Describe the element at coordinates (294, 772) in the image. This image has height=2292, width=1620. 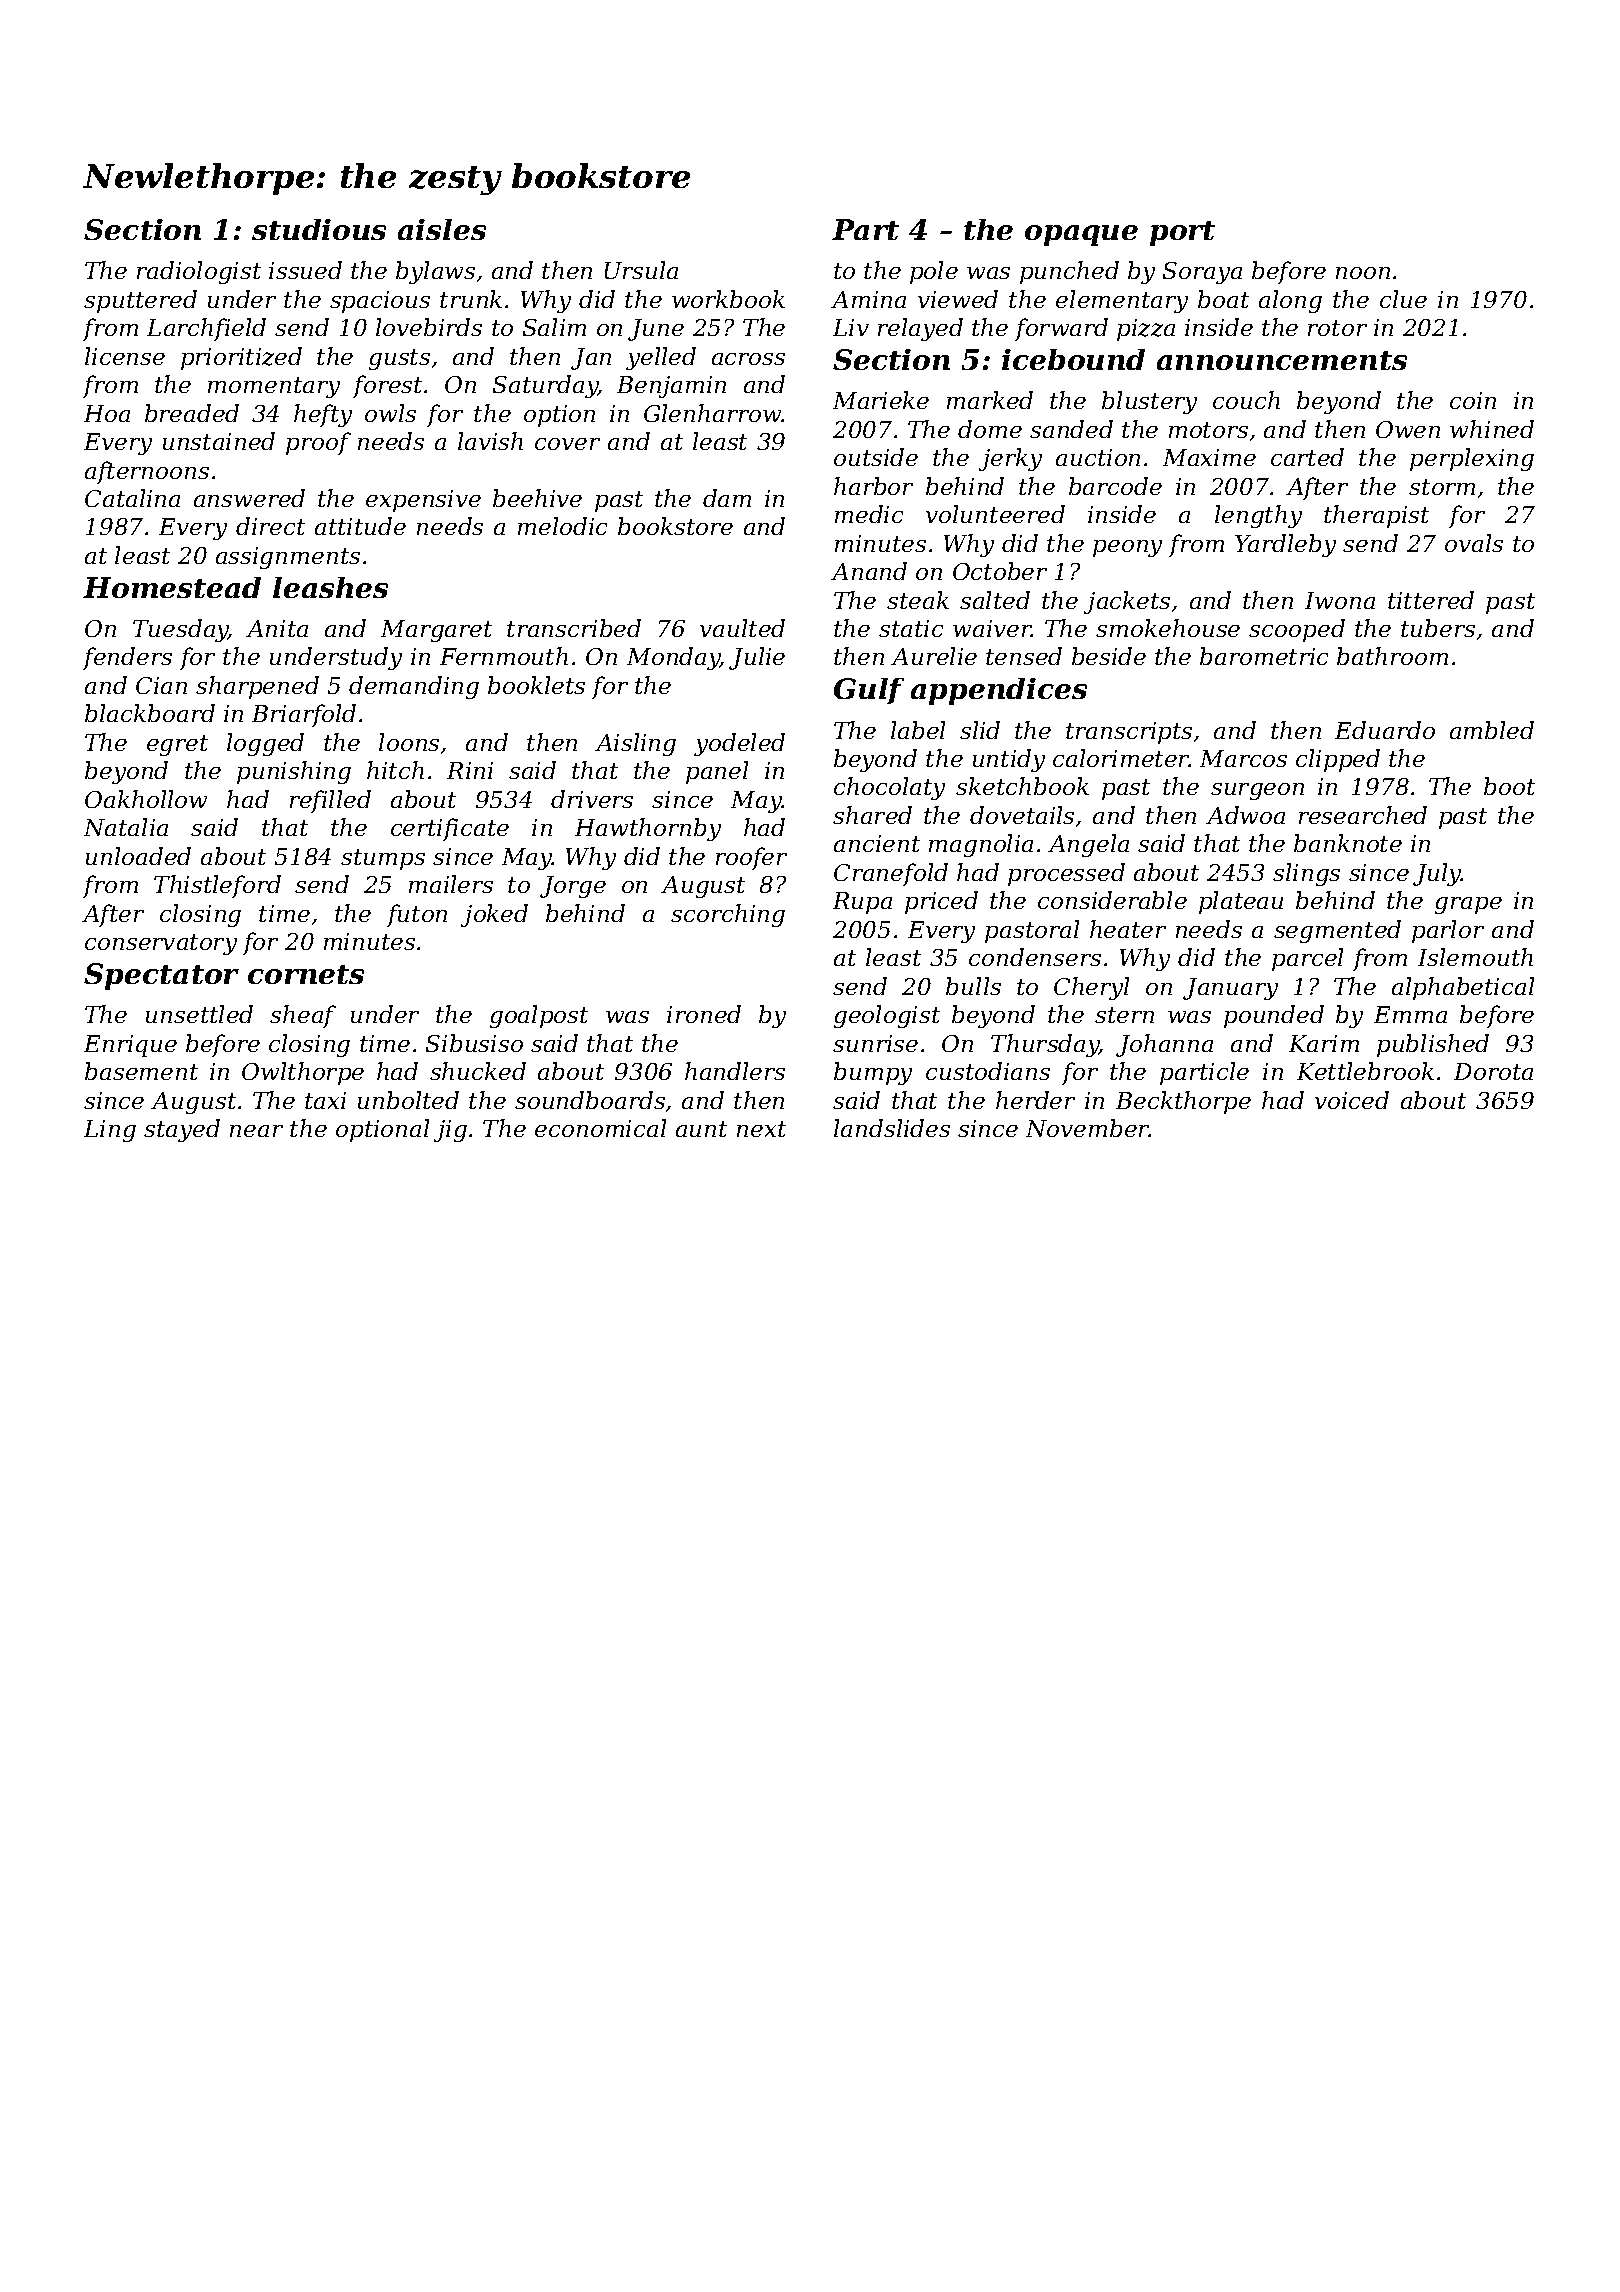
I see `punishing` at that location.
